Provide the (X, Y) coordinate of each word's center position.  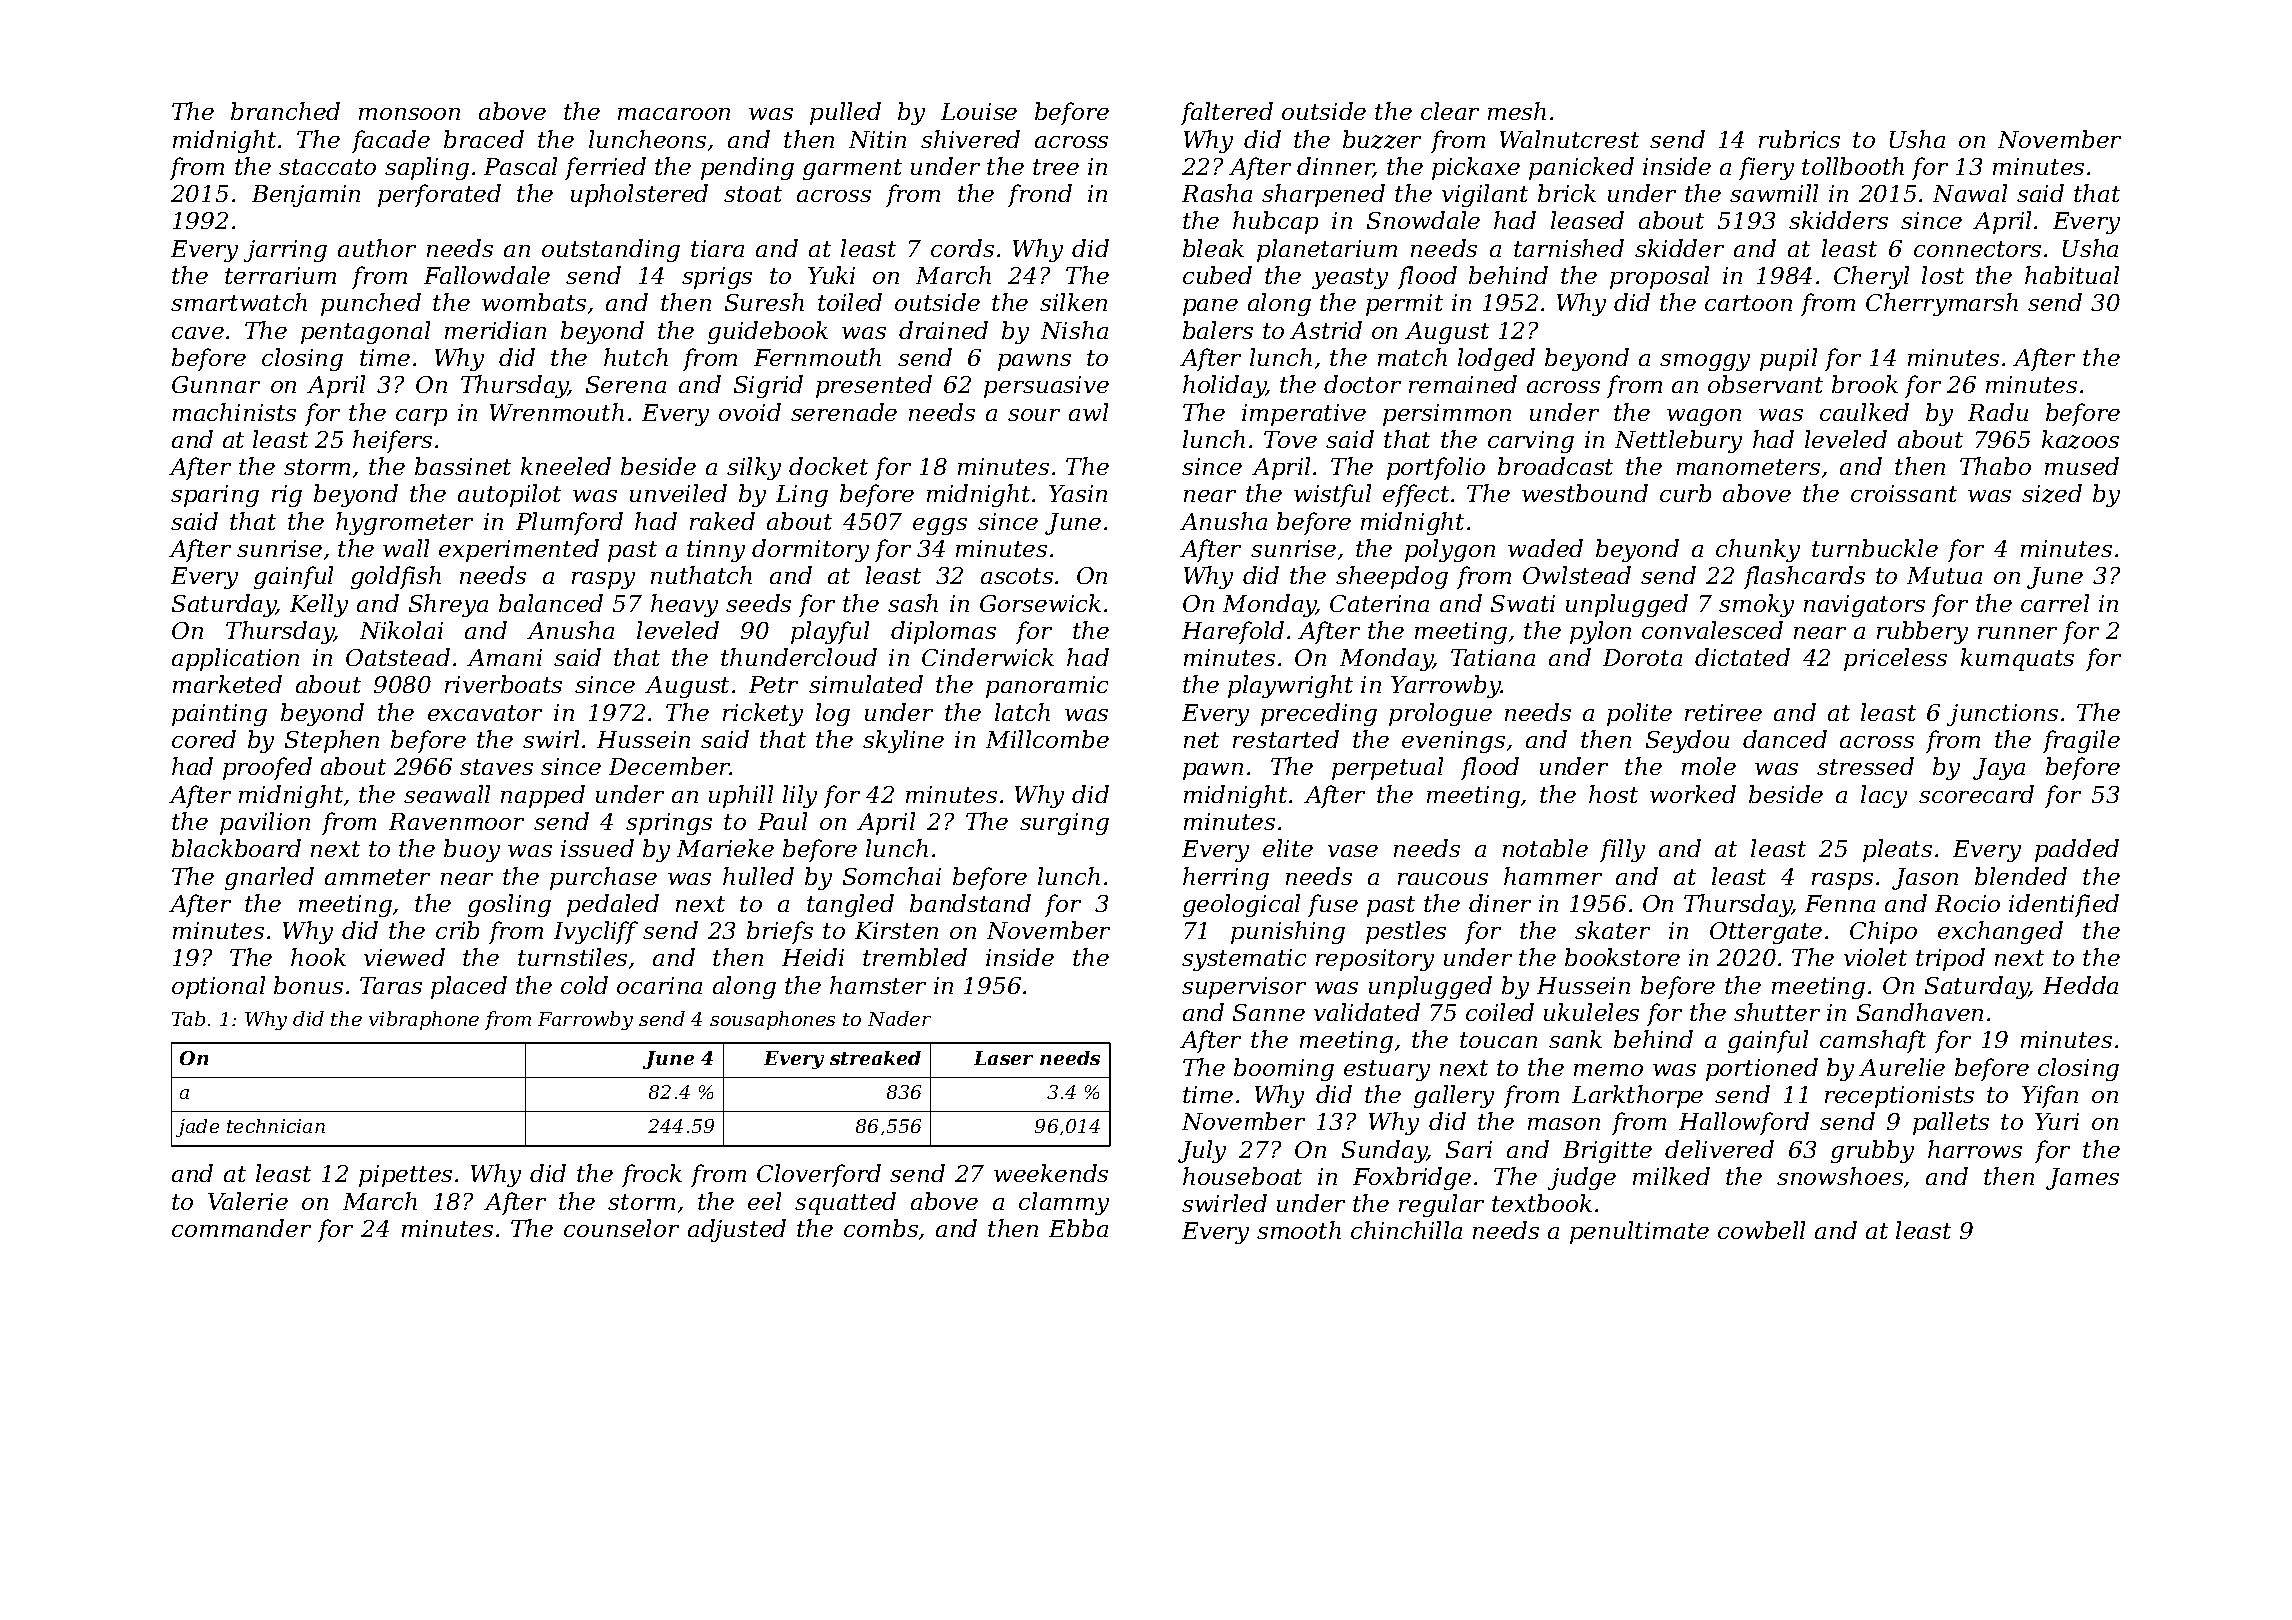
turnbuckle (1875, 548)
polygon (1450, 550)
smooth (1299, 1230)
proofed (267, 768)
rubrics (1799, 139)
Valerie (248, 1201)
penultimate (1639, 1232)
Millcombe (1047, 739)
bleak (1213, 248)
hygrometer (404, 523)
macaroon (674, 114)
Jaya (1999, 769)
